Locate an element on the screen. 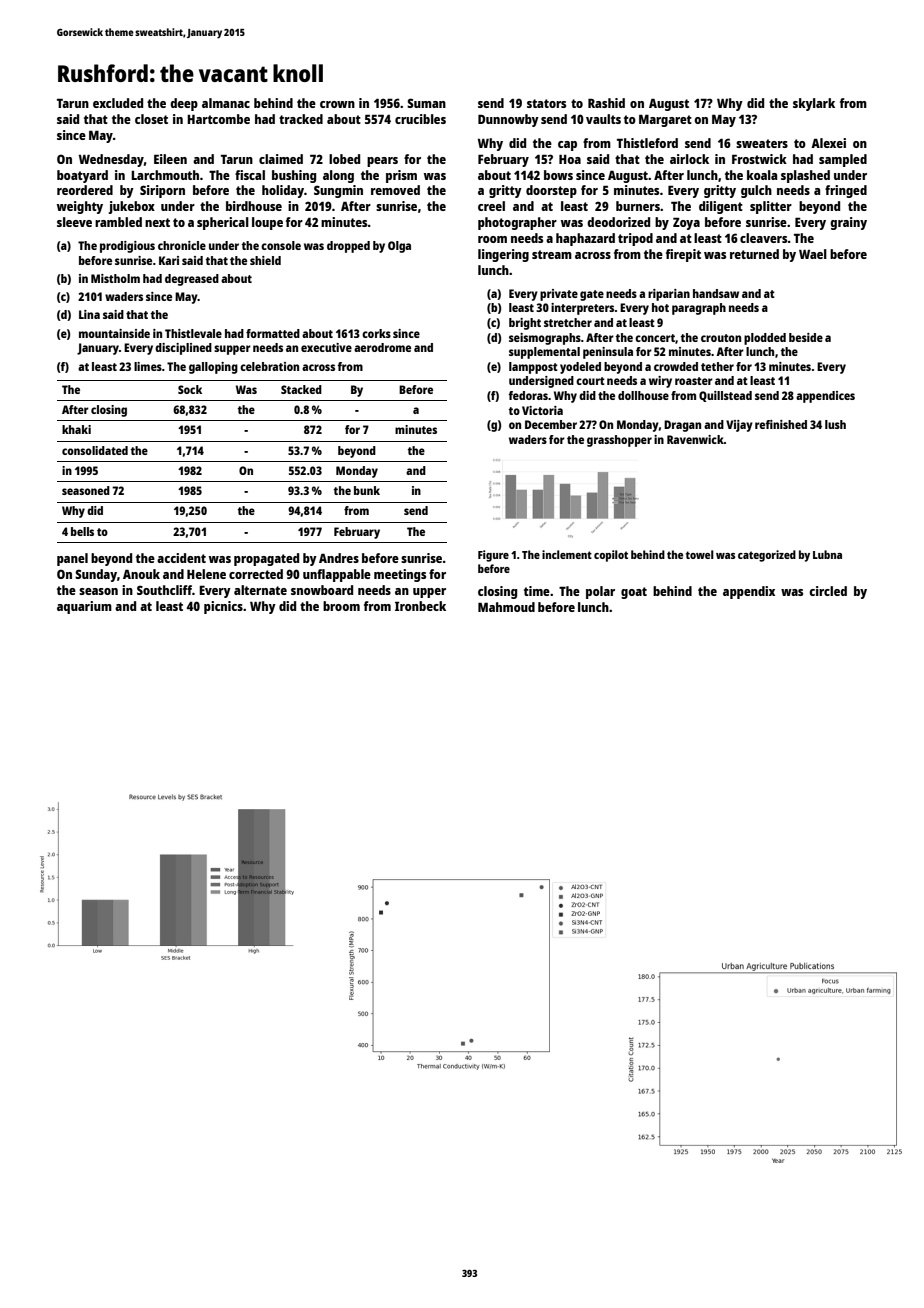 Image resolution: width=924 pixels, height=1308 pixels. aquarium is located at coordinates (84, 607).
